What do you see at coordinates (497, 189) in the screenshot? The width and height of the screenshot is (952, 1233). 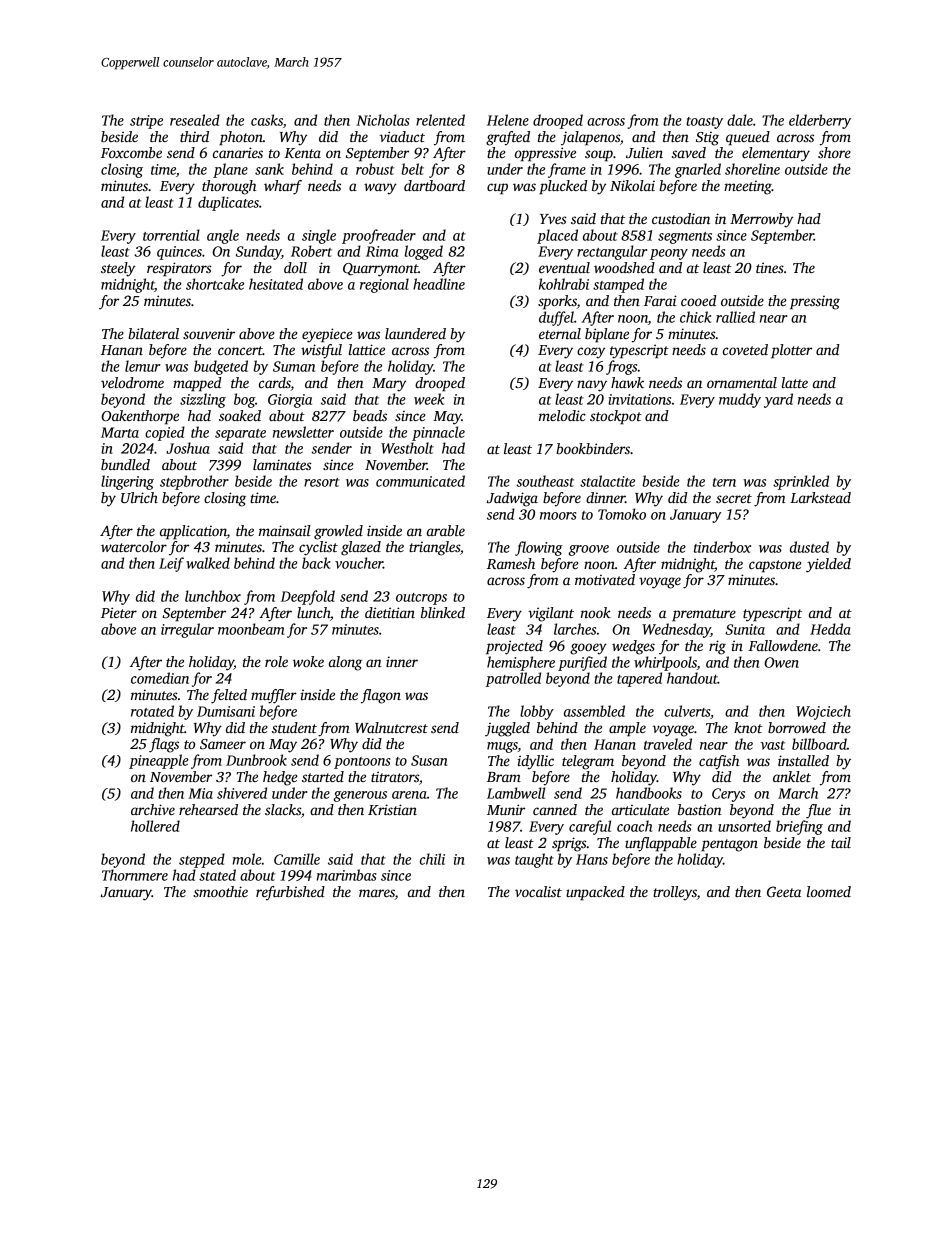 I see `cup` at bounding box center [497, 189].
